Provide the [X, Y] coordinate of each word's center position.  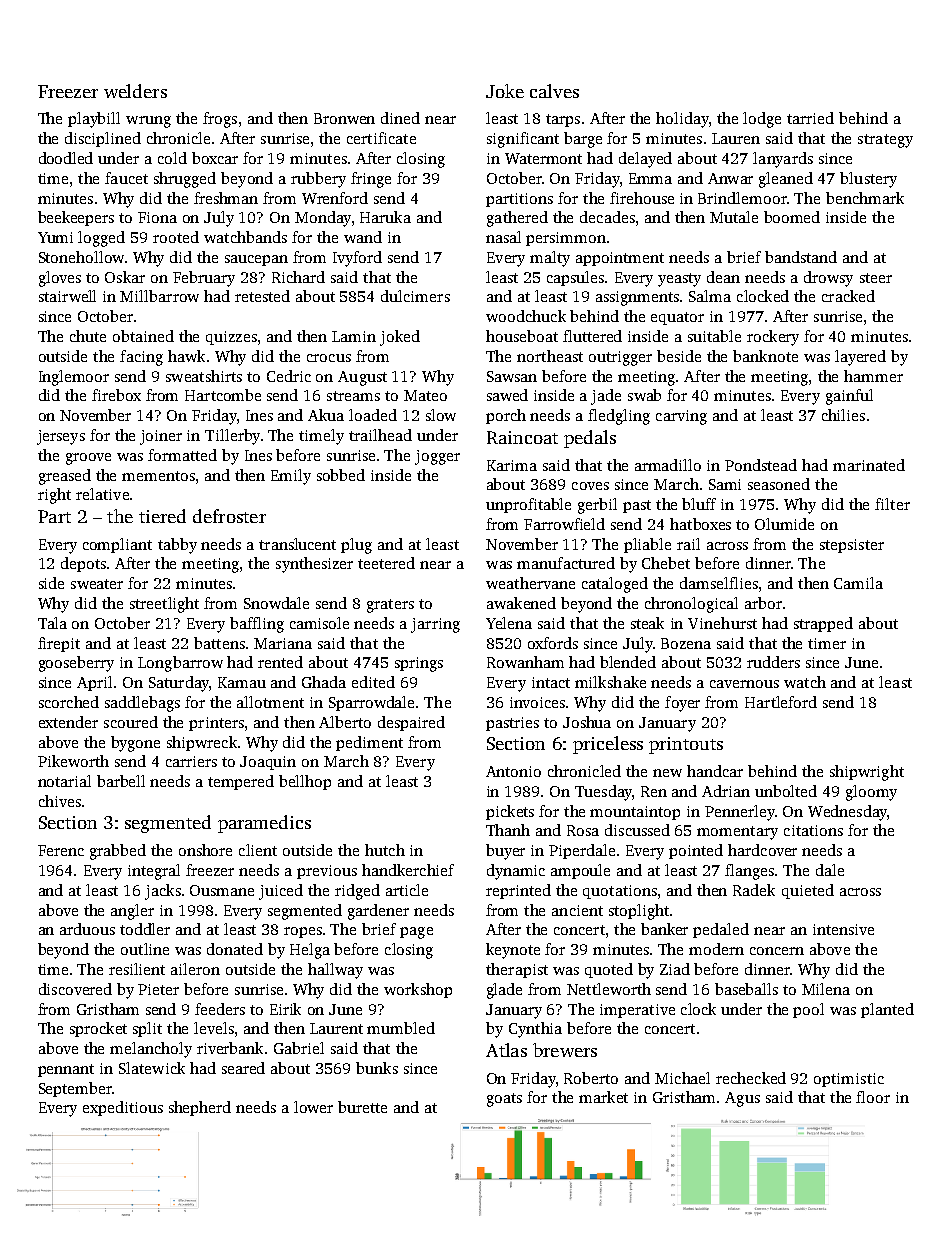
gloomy [871, 793]
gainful [849, 397]
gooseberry [76, 664]
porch [506, 416]
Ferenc [61, 850]
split [147, 1029]
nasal [503, 237]
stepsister [852, 546]
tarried [810, 118]
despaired [411, 723]
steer [876, 278]
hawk [186, 356]
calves [554, 91]
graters [390, 606]
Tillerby [232, 437]
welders [135, 91]
